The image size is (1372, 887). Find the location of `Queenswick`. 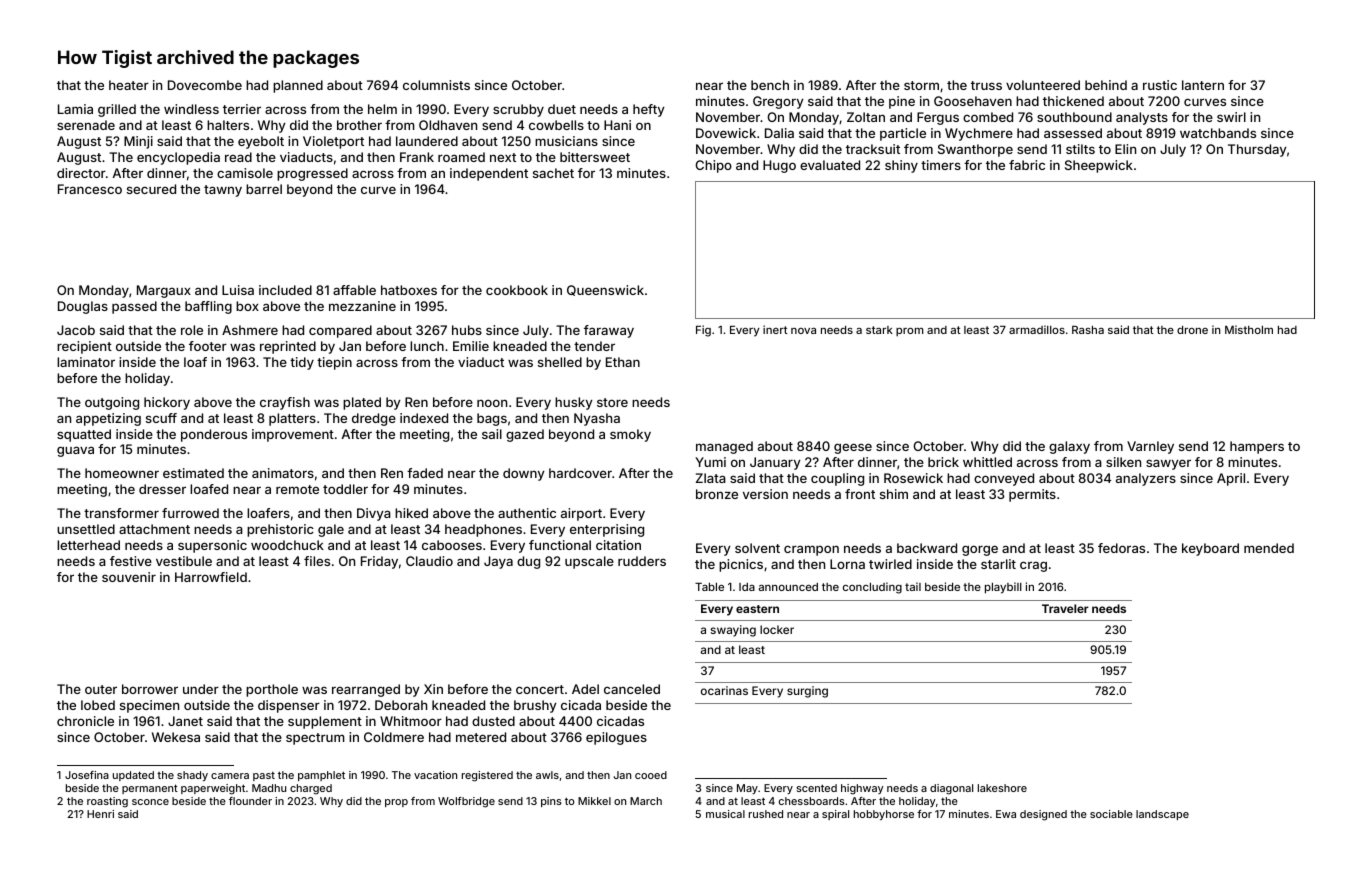

Queenswick is located at coordinates (605, 290).
